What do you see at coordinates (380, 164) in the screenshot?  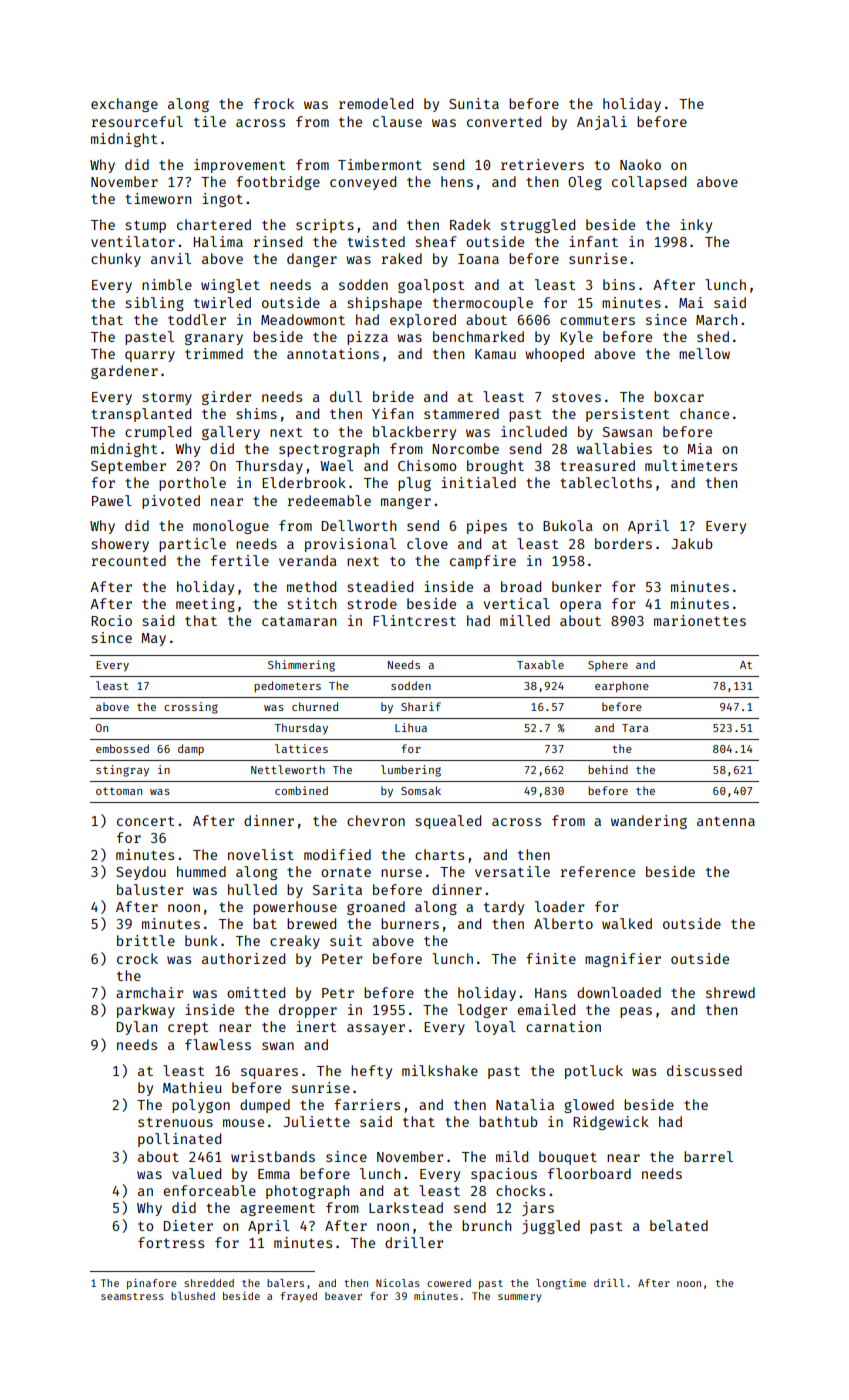 I see `Timbermont` at bounding box center [380, 164].
